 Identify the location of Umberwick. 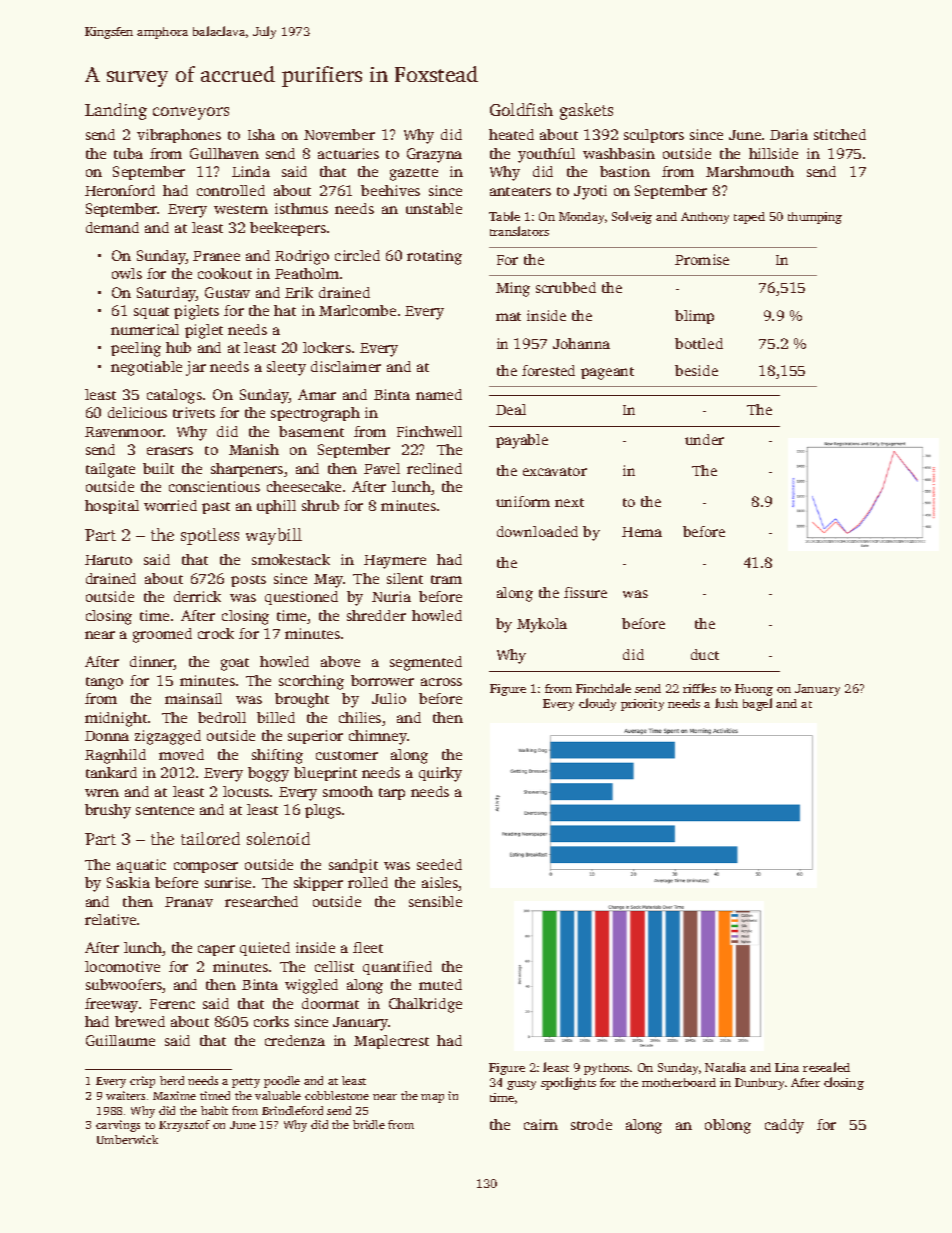
(127, 1139).
